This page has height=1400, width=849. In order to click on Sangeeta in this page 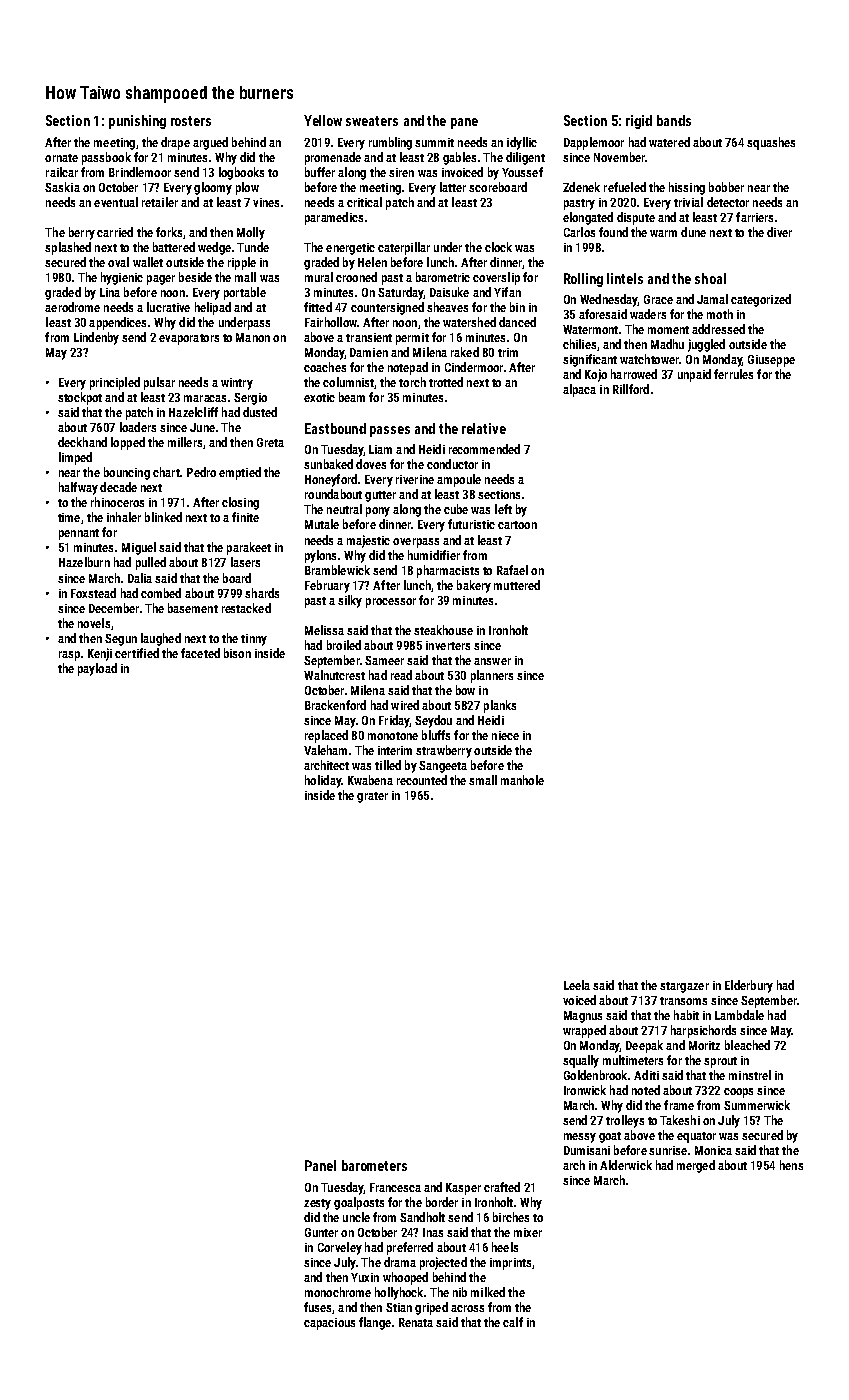, I will do `click(443, 767)`.
